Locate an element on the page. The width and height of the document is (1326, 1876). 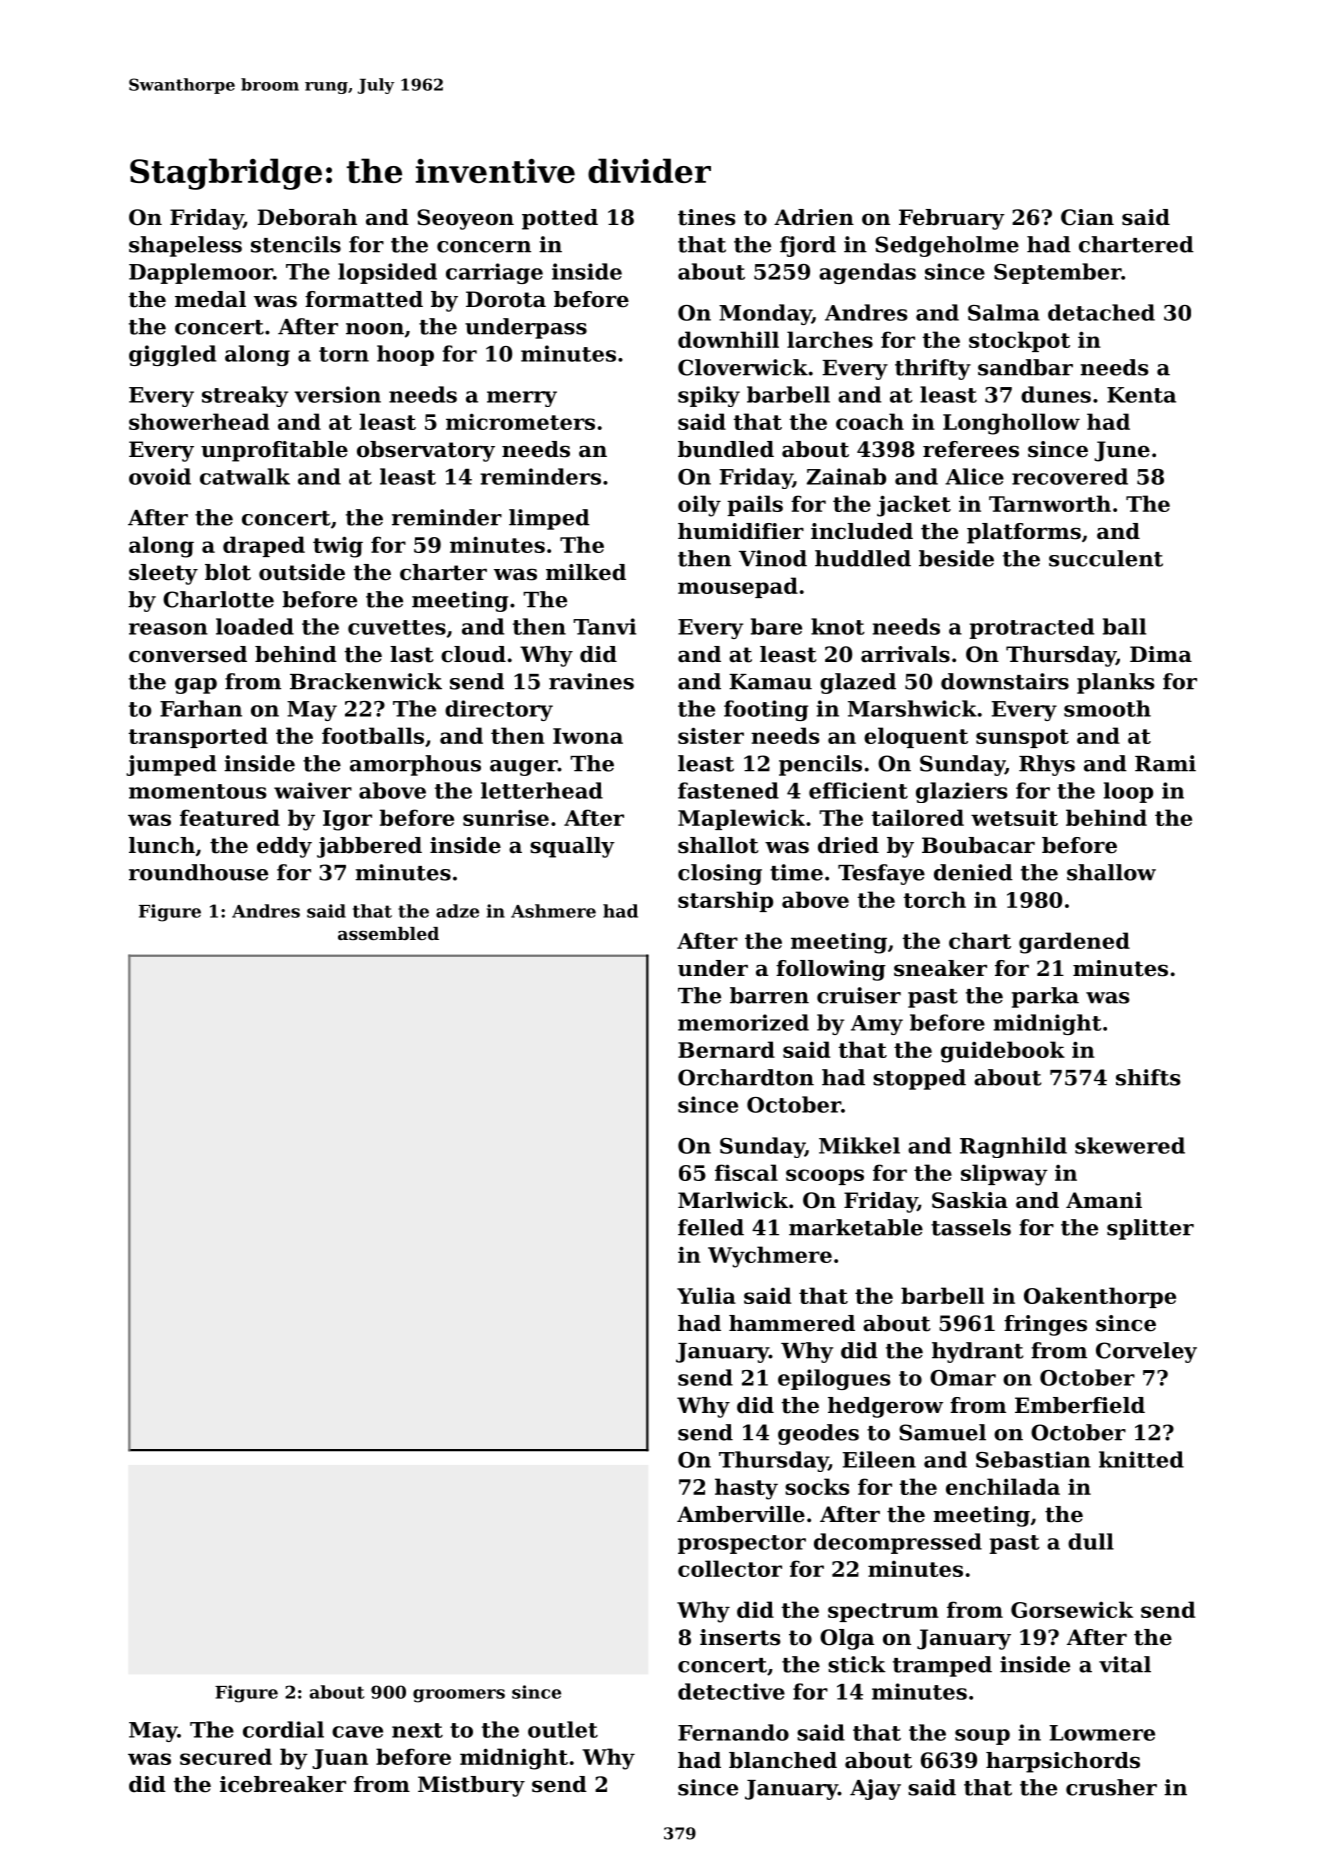
February is located at coordinates (952, 219).
